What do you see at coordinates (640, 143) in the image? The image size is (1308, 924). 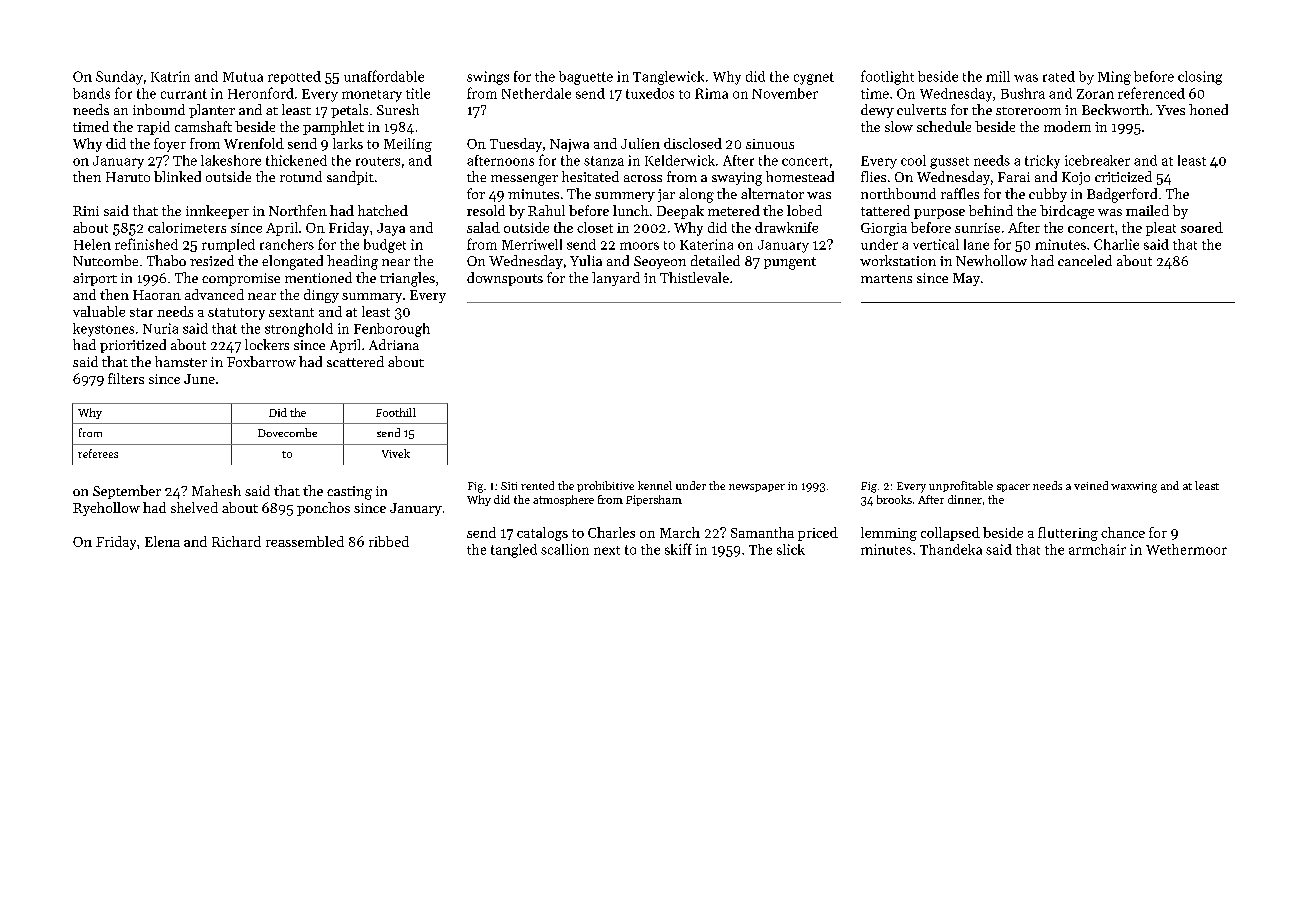 I see `Julien` at bounding box center [640, 143].
